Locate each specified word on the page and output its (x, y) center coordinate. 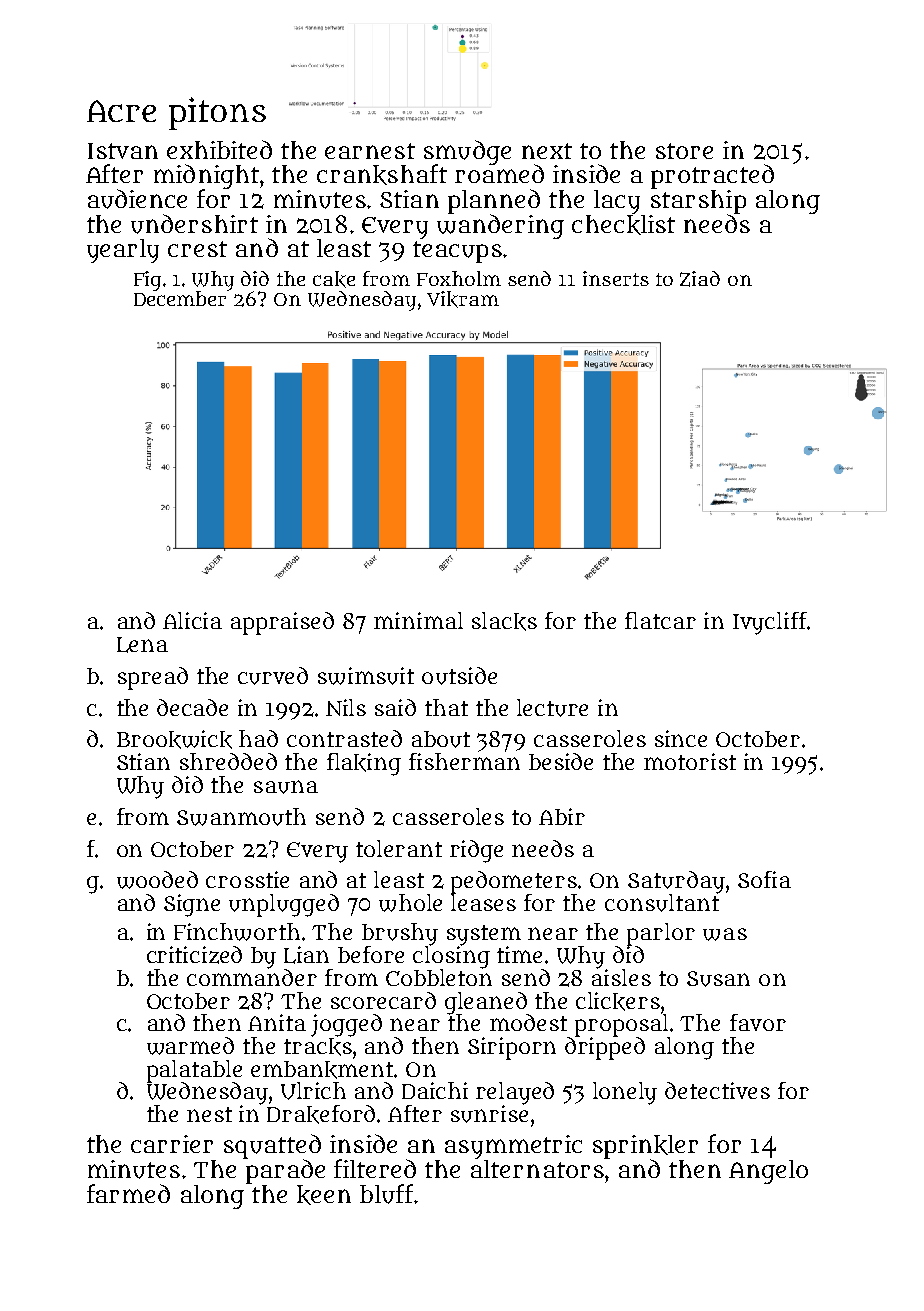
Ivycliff (770, 623)
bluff (386, 1194)
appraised (282, 623)
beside (561, 761)
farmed (128, 1193)
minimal (418, 620)
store (684, 151)
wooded (157, 880)
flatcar (660, 620)
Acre (121, 111)
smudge (467, 152)
